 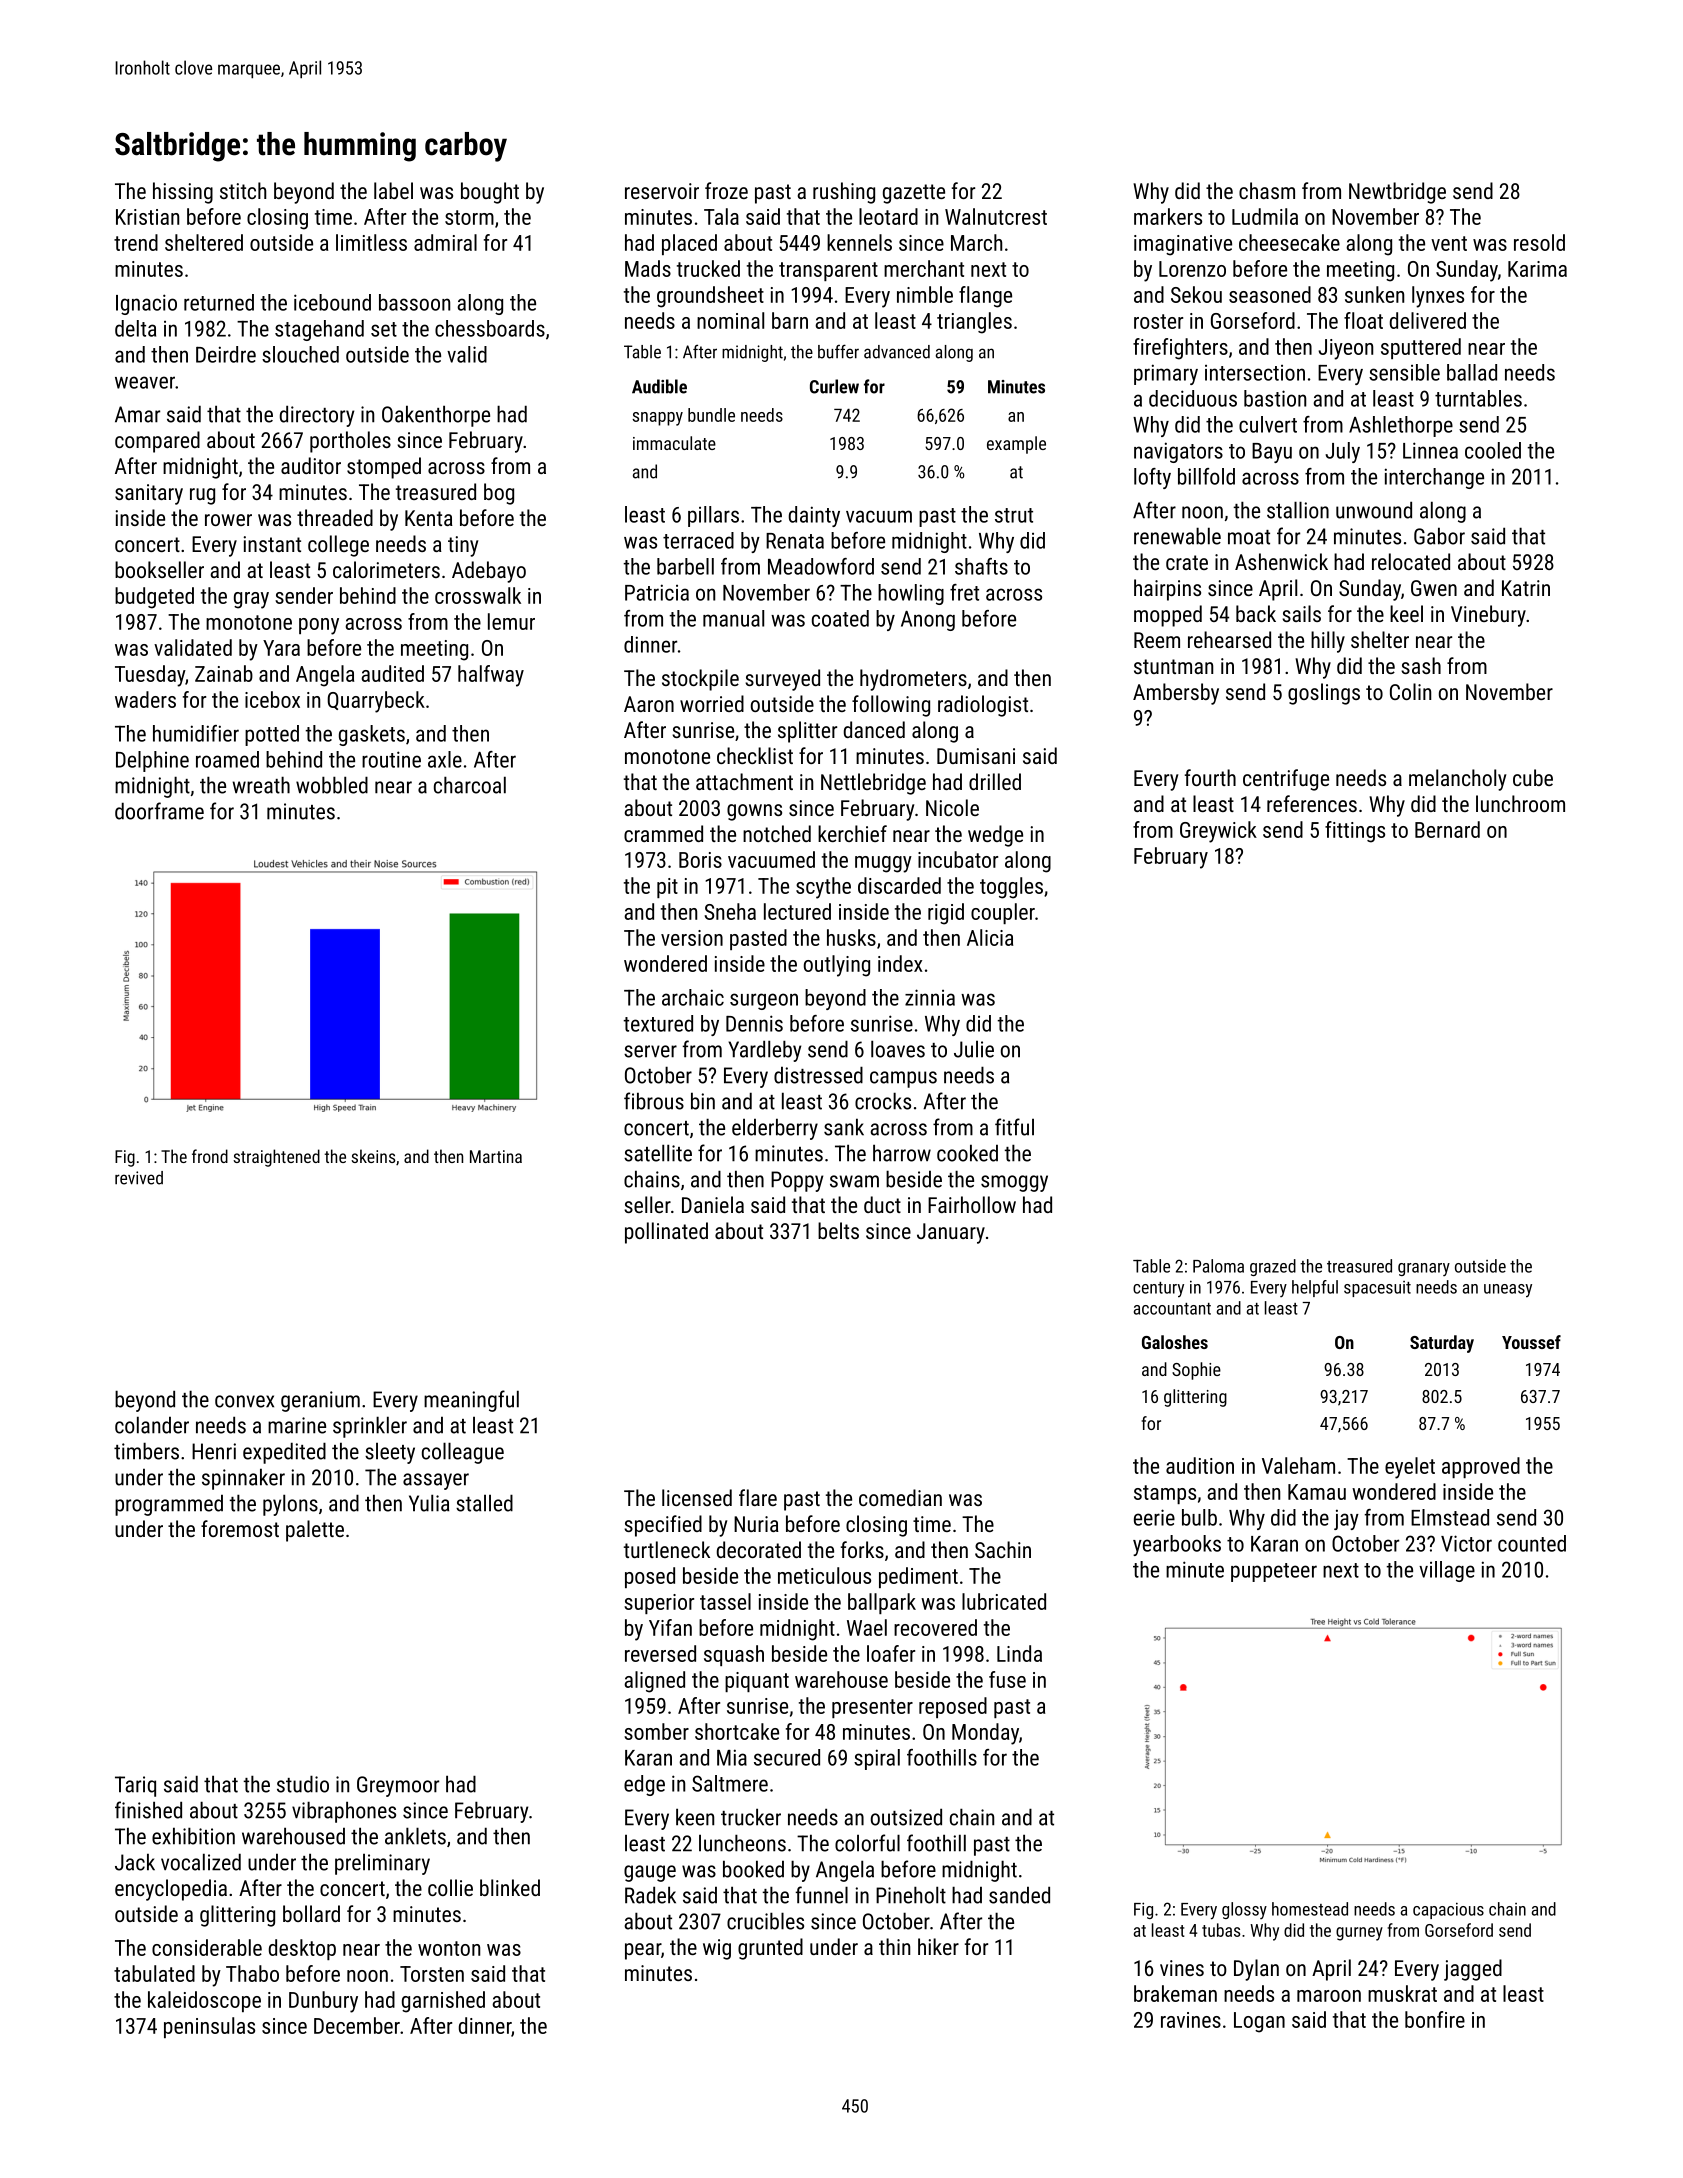 I want to click on howling, so click(x=911, y=594).
